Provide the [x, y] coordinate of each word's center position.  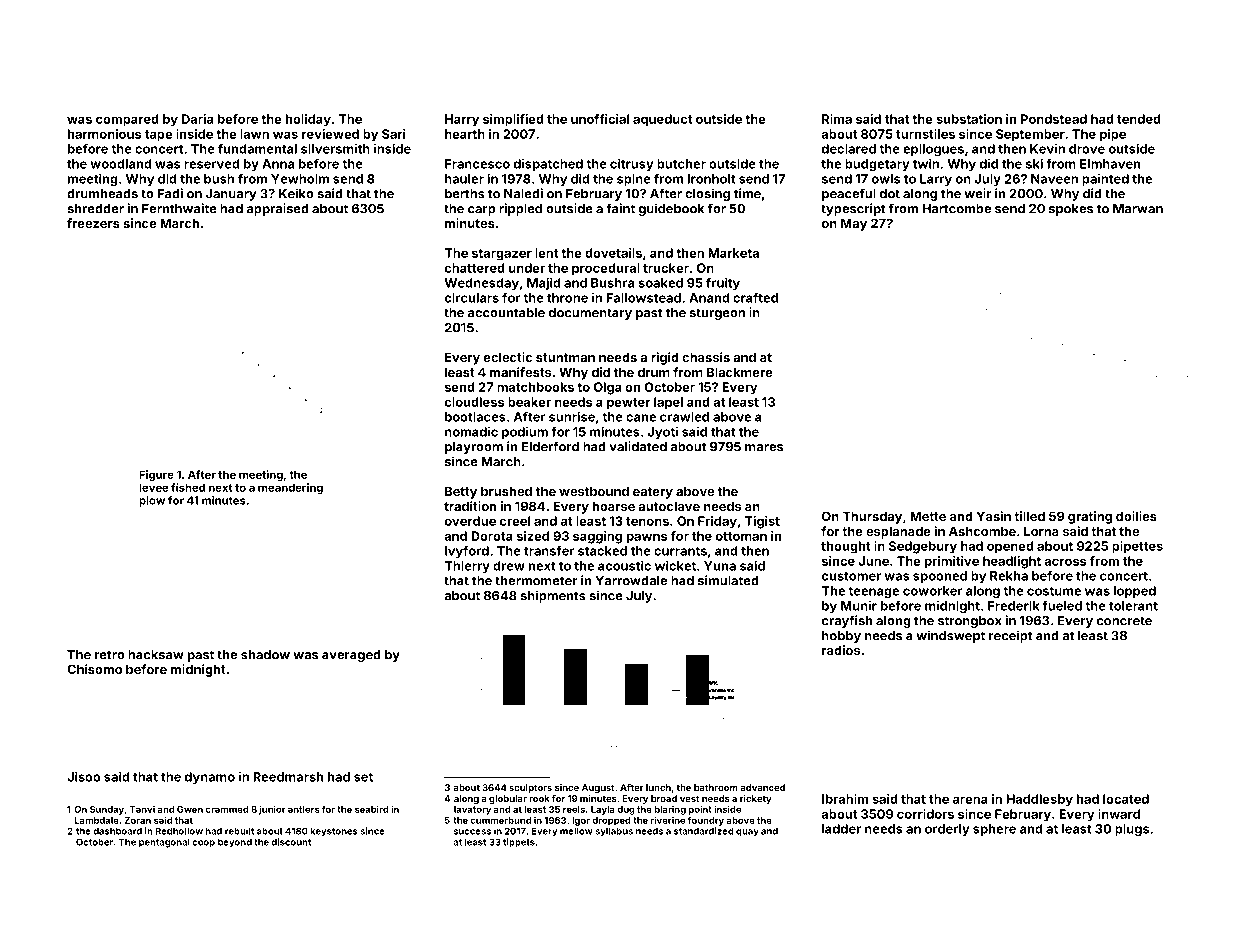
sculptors [530, 788]
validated [638, 446]
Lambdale [97, 820]
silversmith [335, 149]
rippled [520, 209]
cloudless [474, 402]
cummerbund [500, 820]
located [1126, 799]
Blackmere [740, 372]
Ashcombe [982, 531]
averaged [351, 656]
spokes [1071, 210]
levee [153, 487]
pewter [629, 404]
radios [841, 650]
